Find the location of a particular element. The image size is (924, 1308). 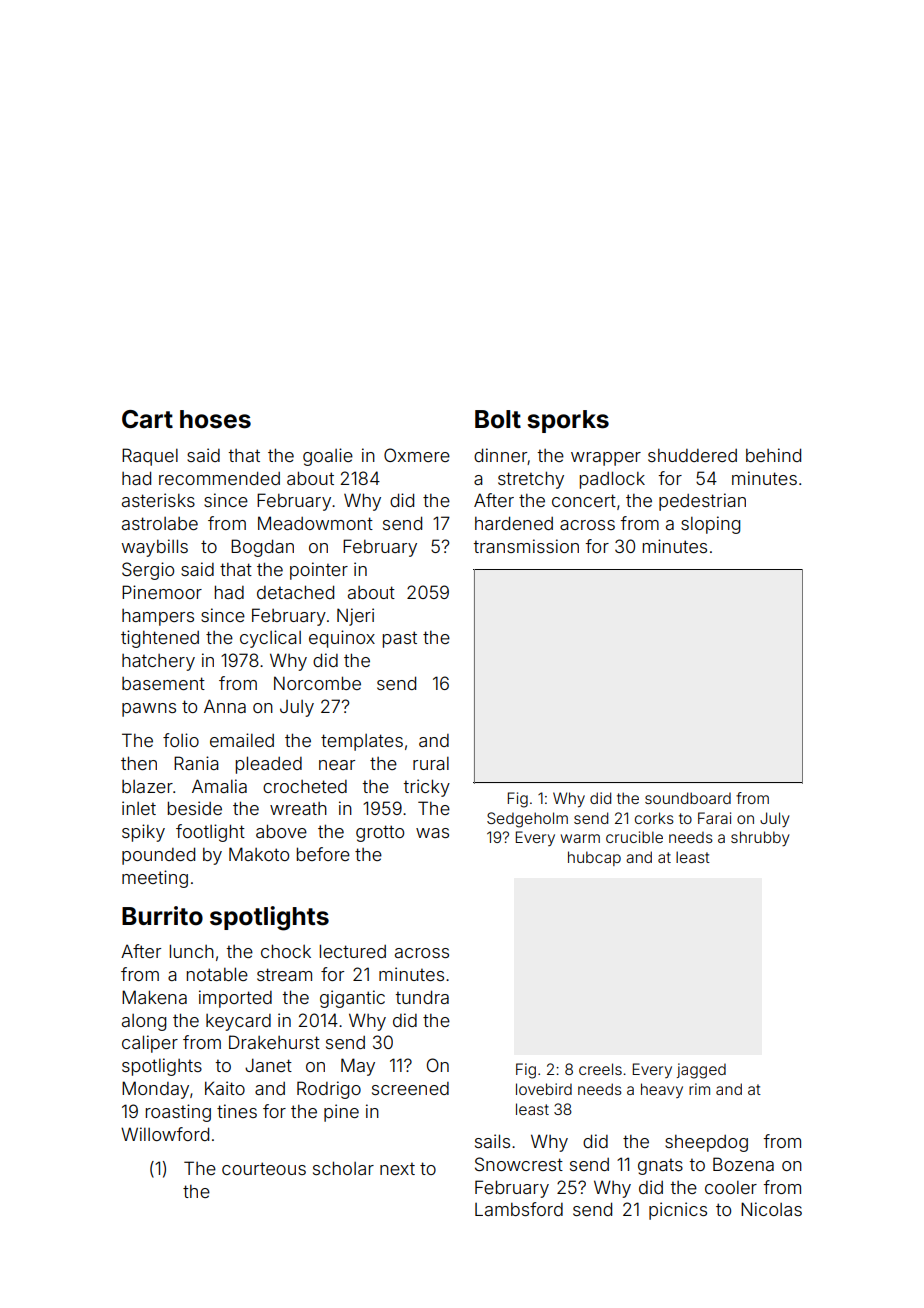

caliper is located at coordinates (150, 1044).
